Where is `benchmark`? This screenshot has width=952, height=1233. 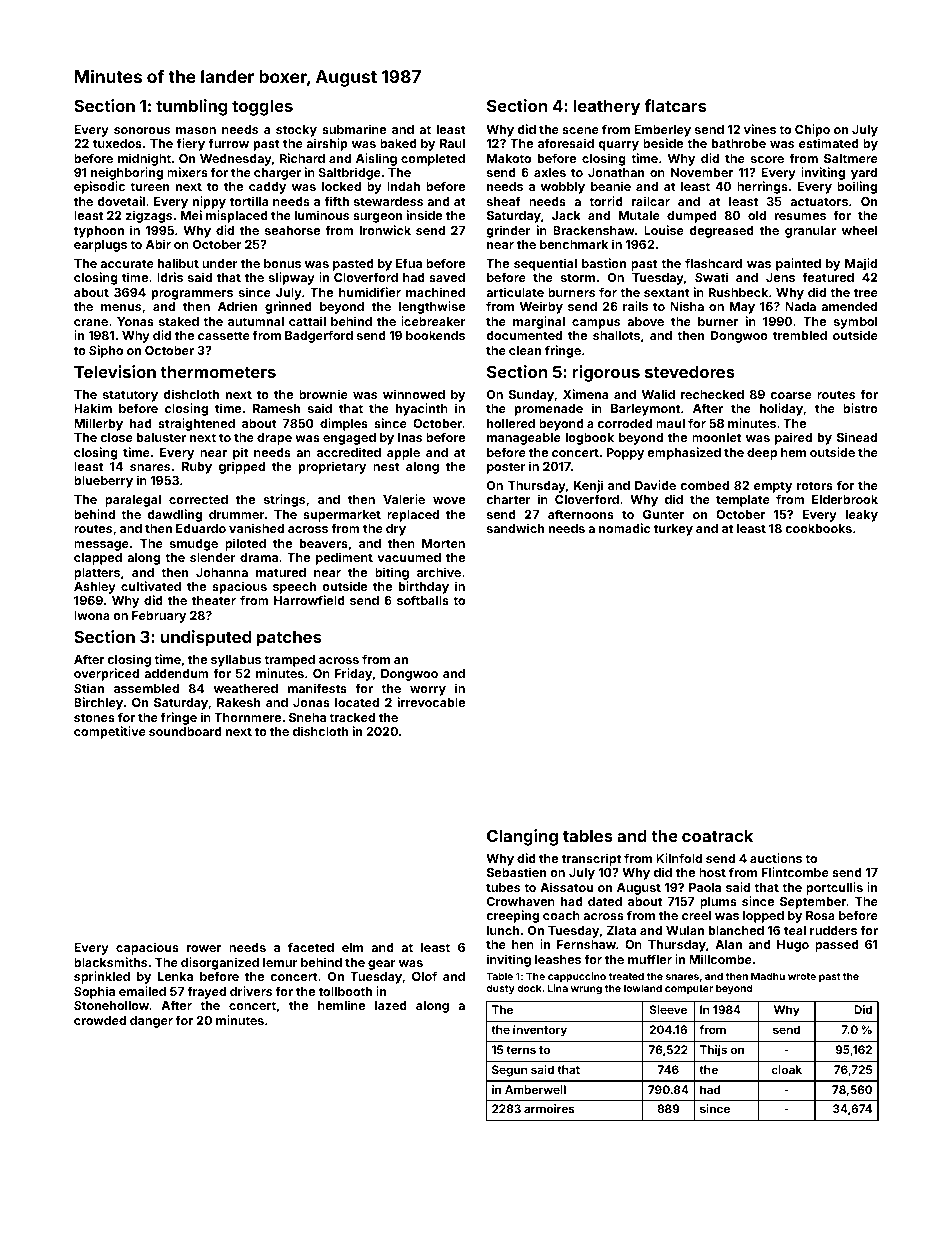
benchmark is located at coordinates (574, 244).
